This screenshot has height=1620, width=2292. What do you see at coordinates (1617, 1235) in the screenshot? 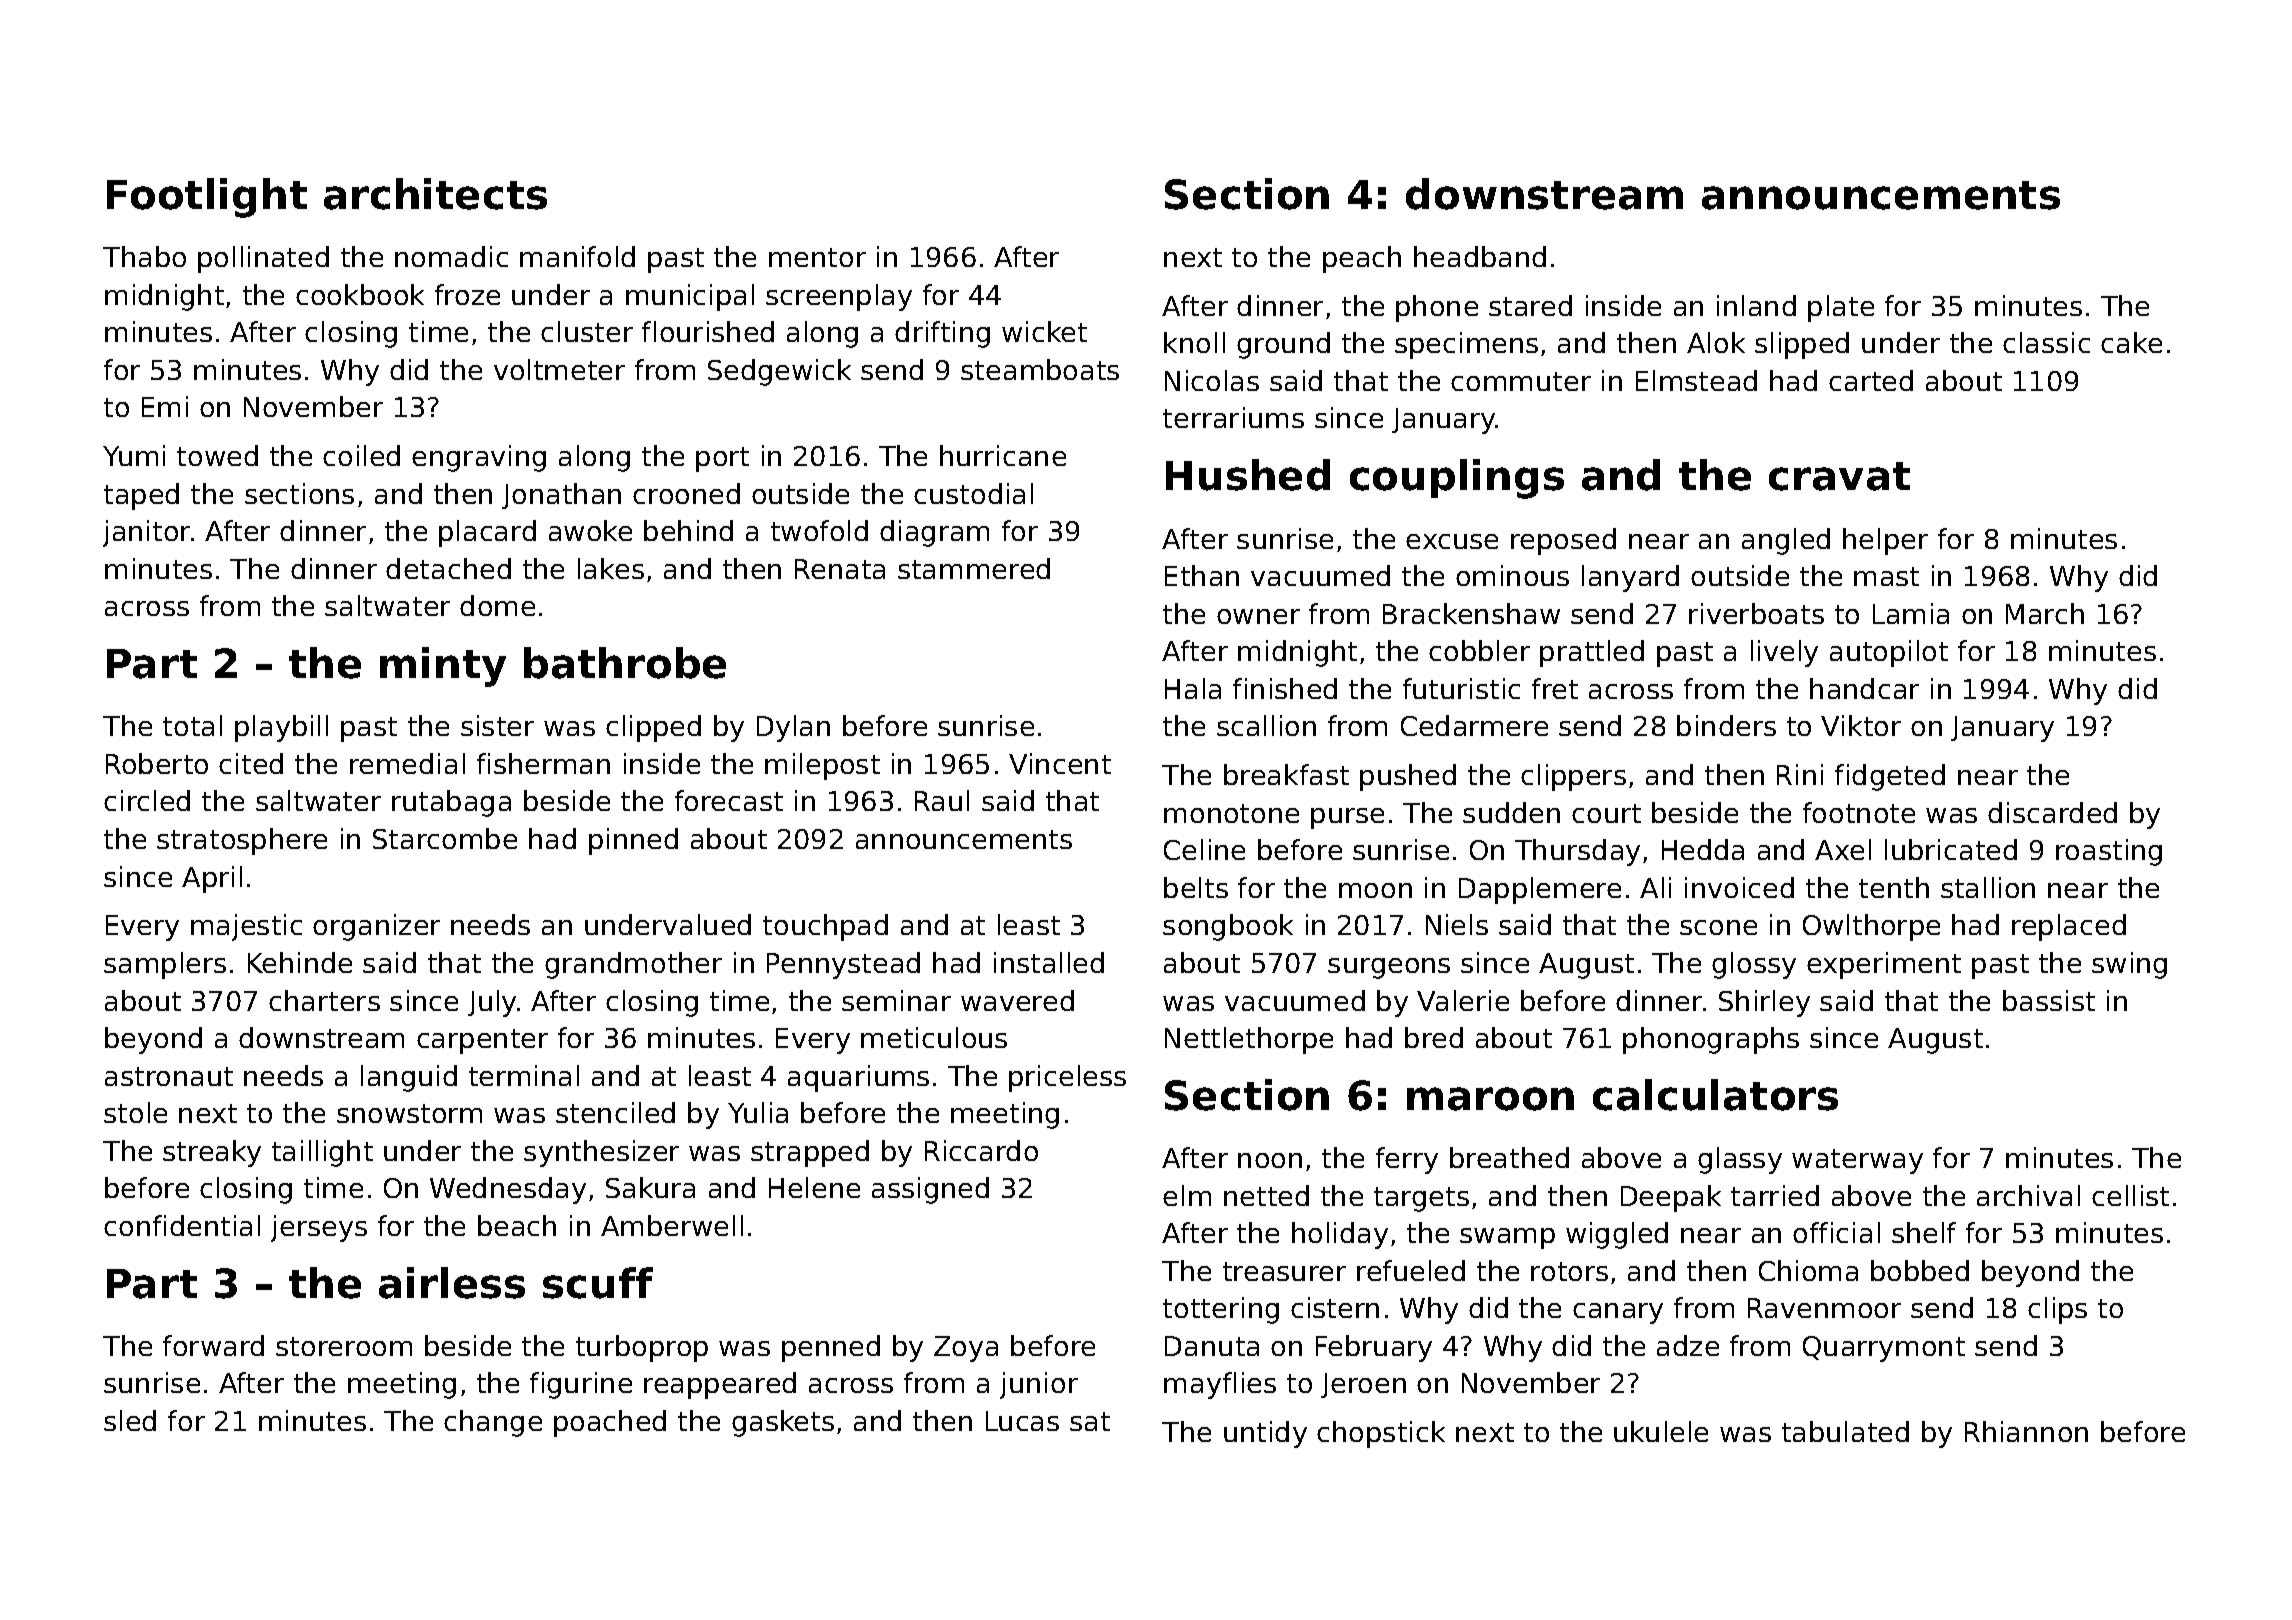
I see `wiggled` at bounding box center [1617, 1235].
